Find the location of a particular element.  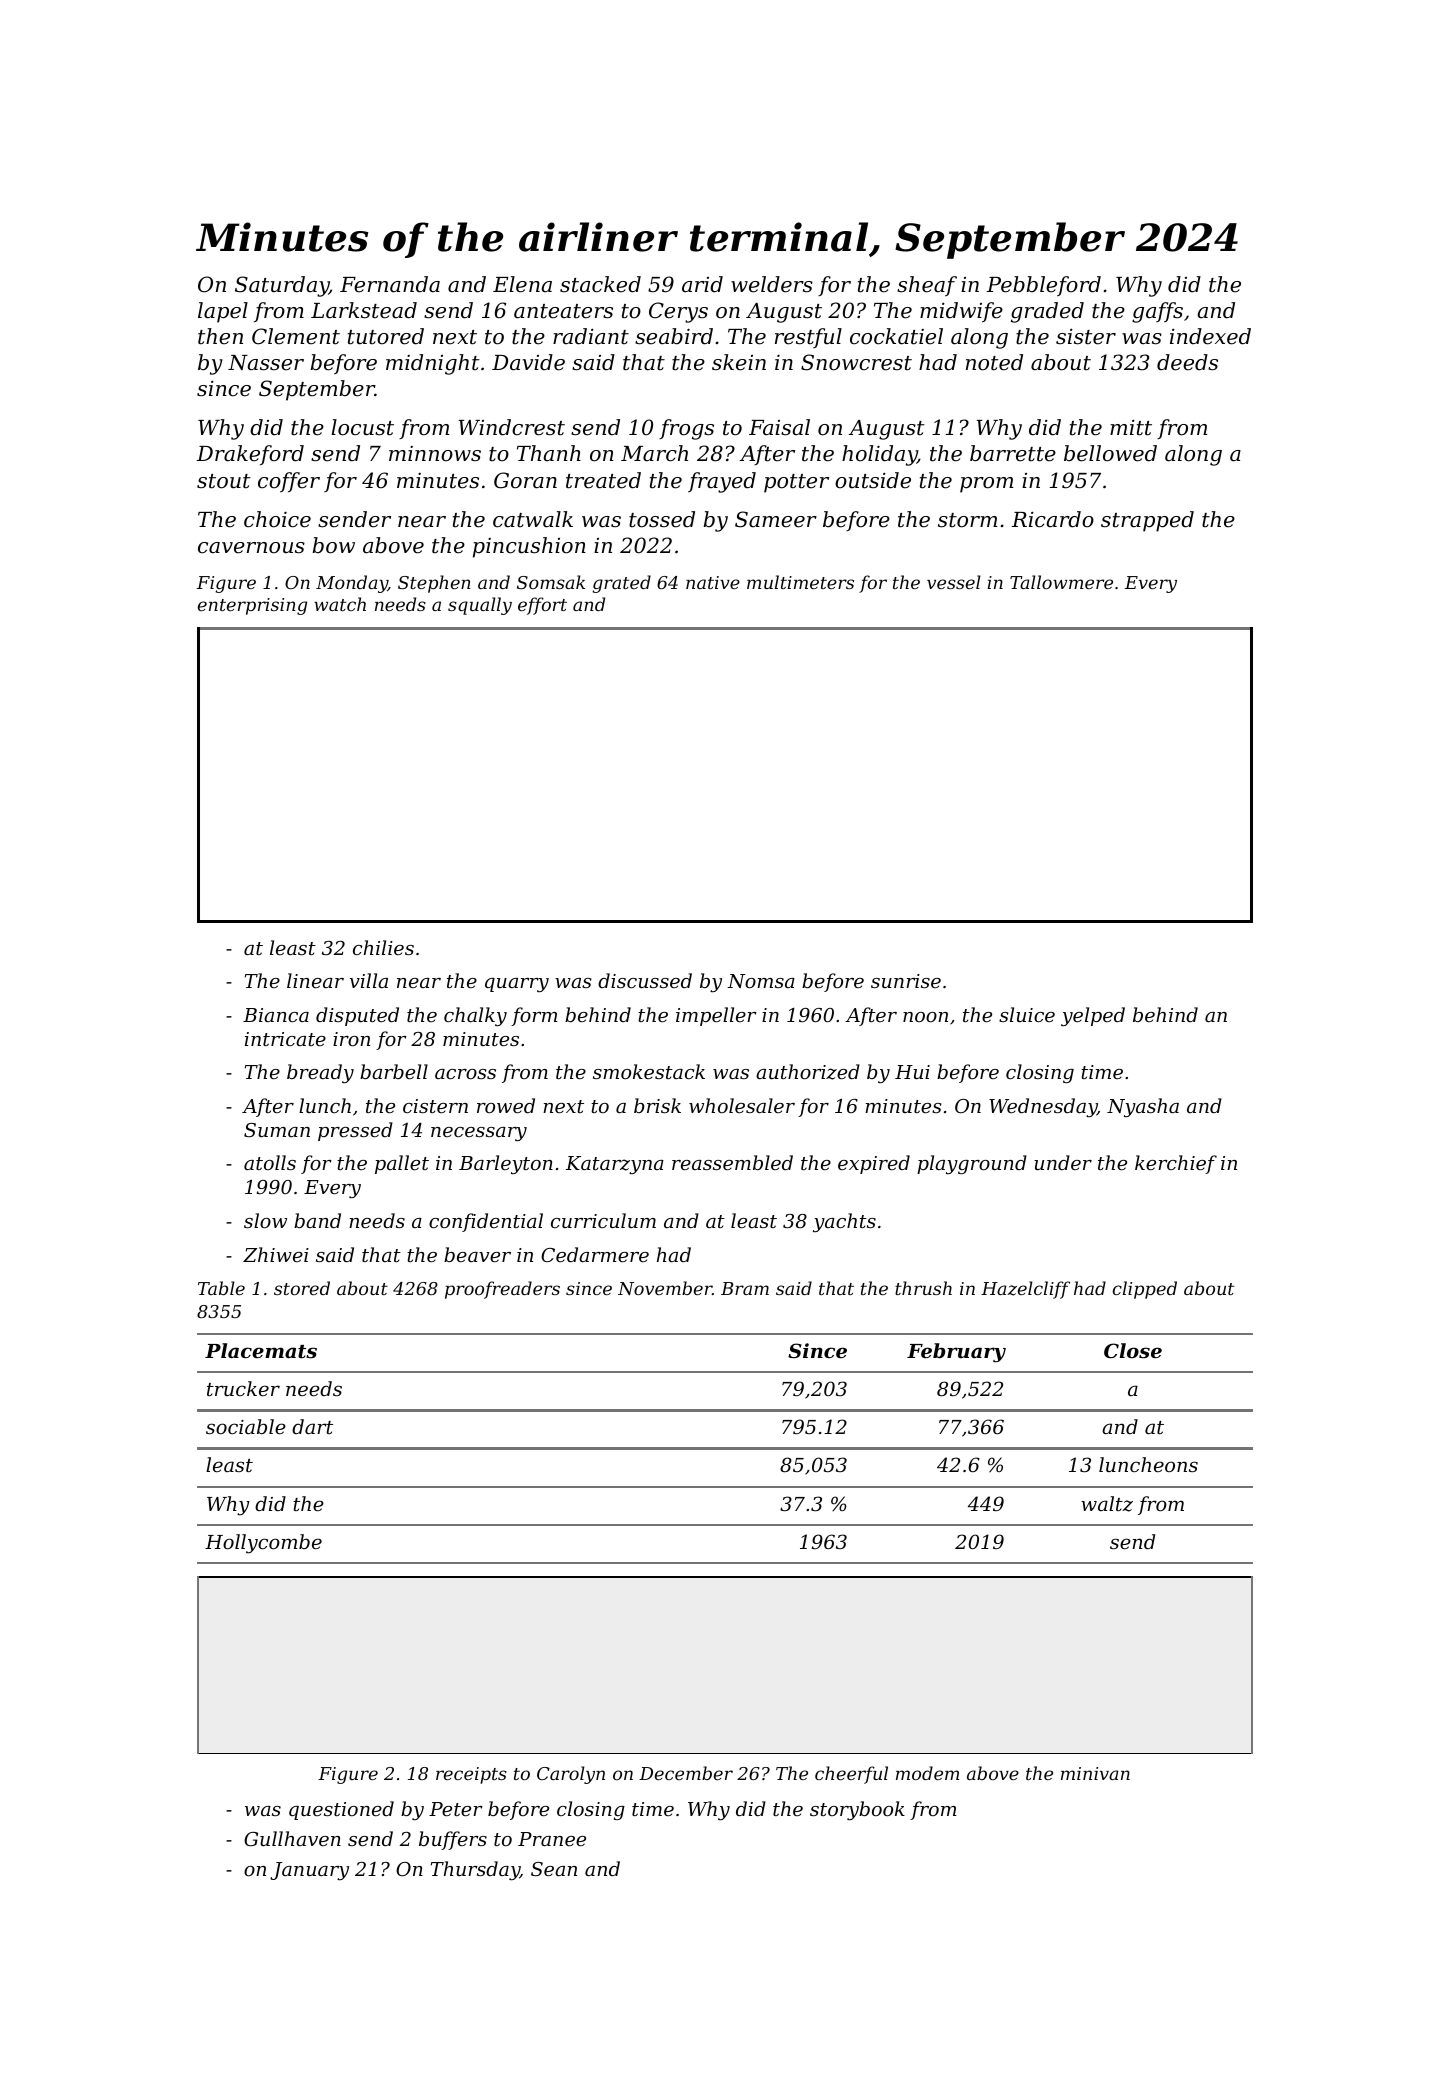

minivan is located at coordinates (1095, 1773).
